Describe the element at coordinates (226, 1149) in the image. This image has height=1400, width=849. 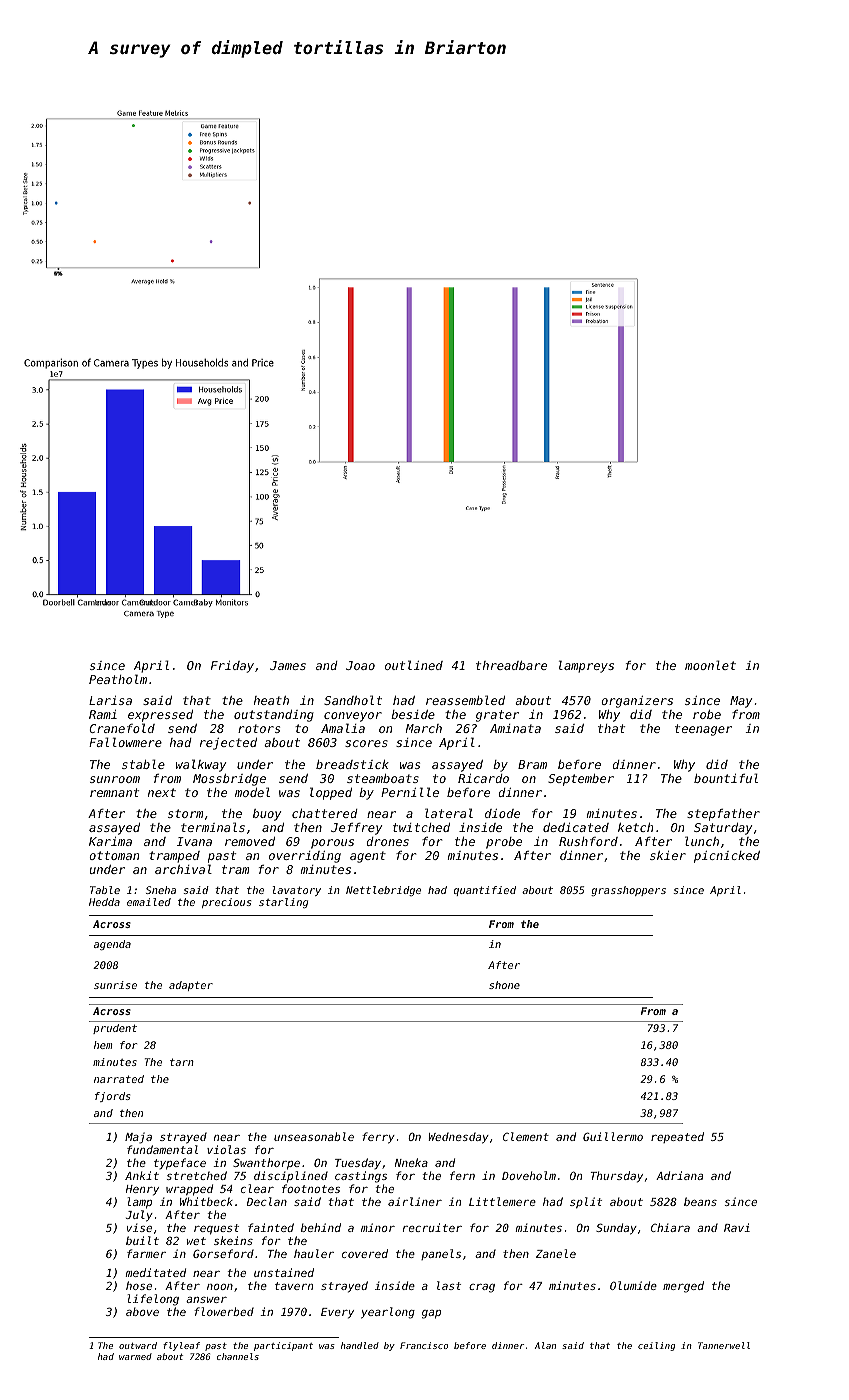
I see `violas` at that location.
